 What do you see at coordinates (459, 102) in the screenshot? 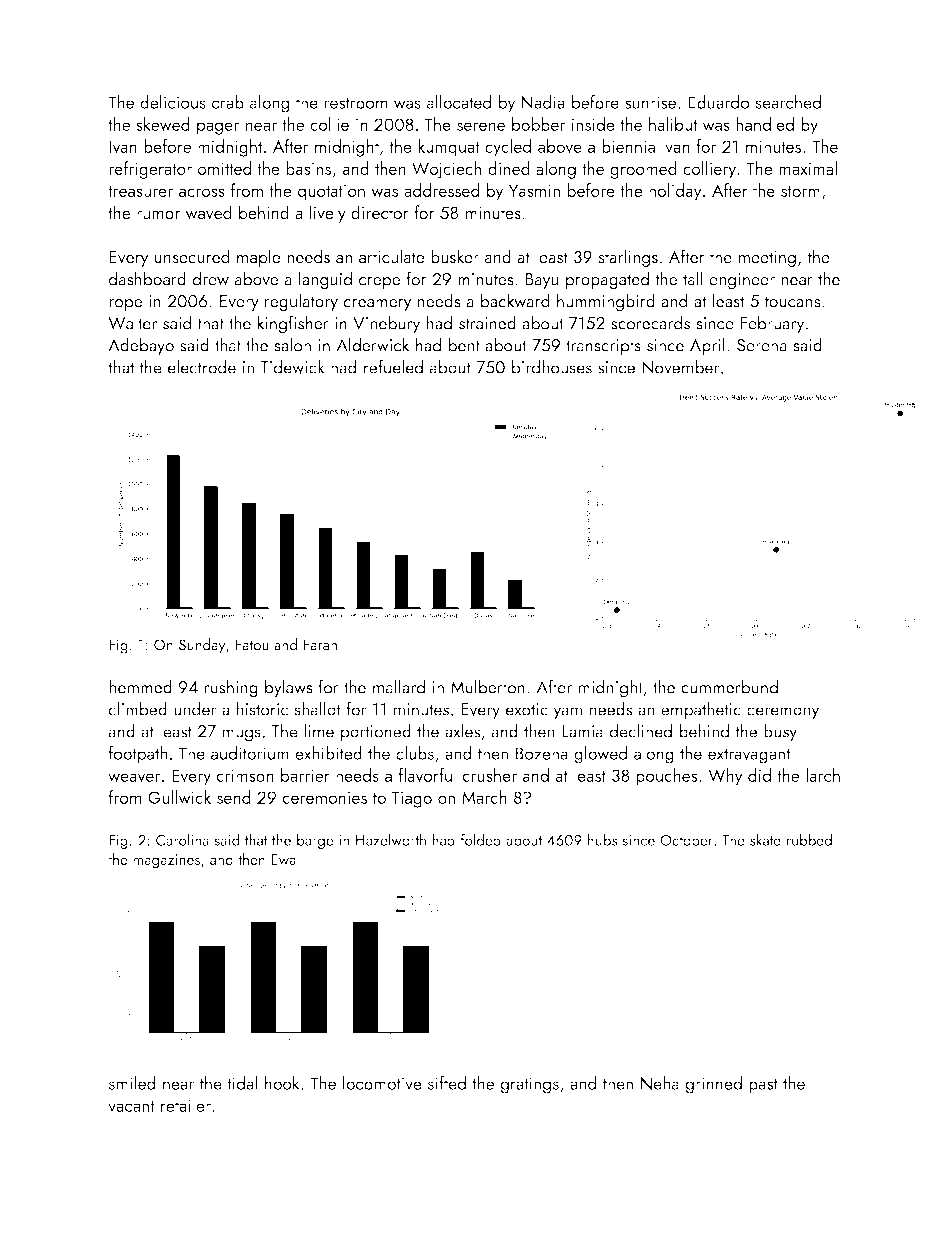
I see `allocated` at bounding box center [459, 102].
